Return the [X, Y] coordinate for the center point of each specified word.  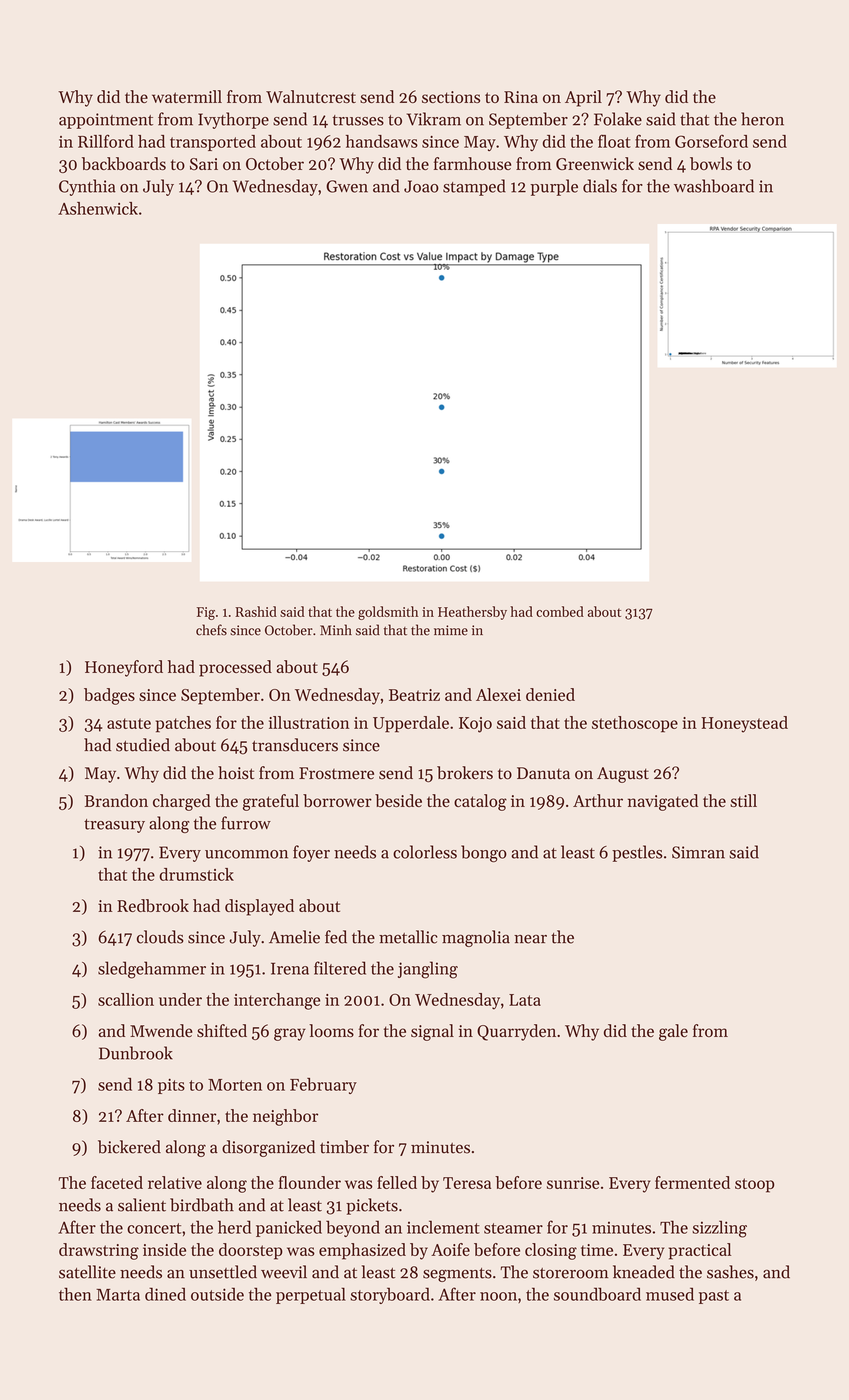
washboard [714, 186]
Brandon [116, 800]
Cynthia [87, 187]
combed [560, 611]
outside [217, 1294]
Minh [336, 629]
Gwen [347, 186]
